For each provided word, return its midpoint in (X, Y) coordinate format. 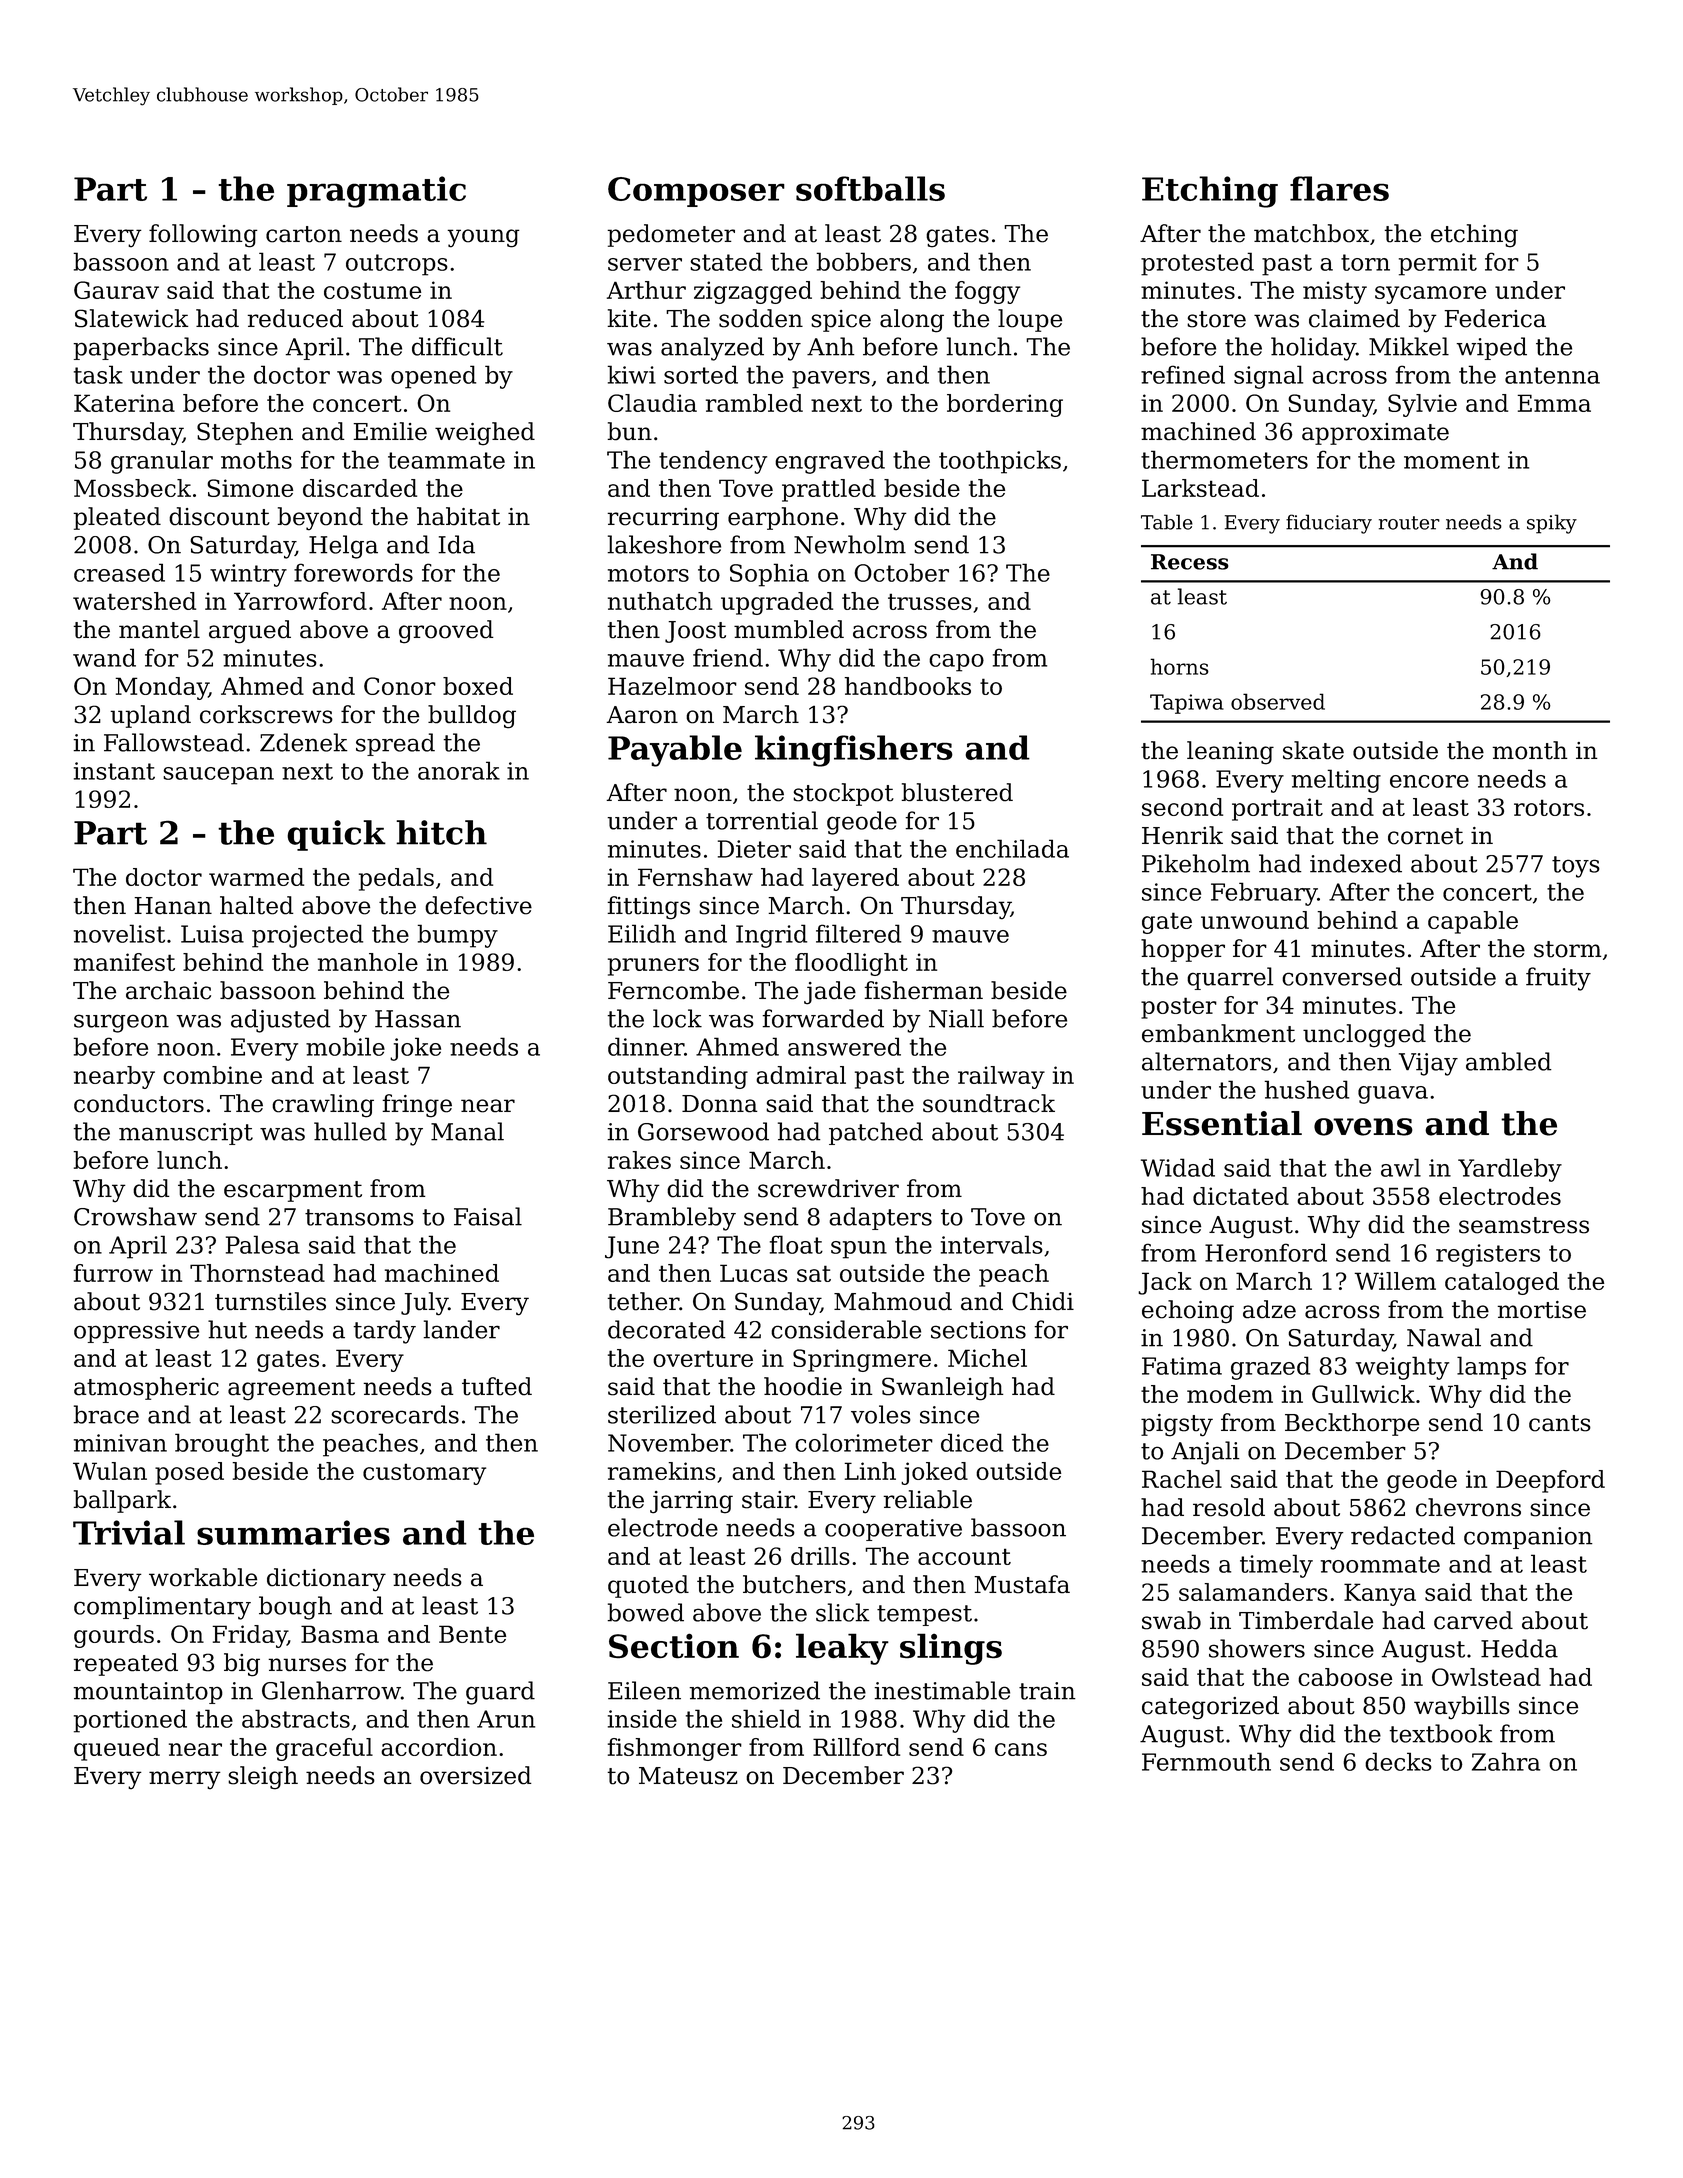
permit (1438, 264)
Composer (696, 192)
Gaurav (116, 290)
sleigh (263, 1778)
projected (307, 936)
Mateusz (688, 1776)
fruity (1558, 979)
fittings (648, 908)
